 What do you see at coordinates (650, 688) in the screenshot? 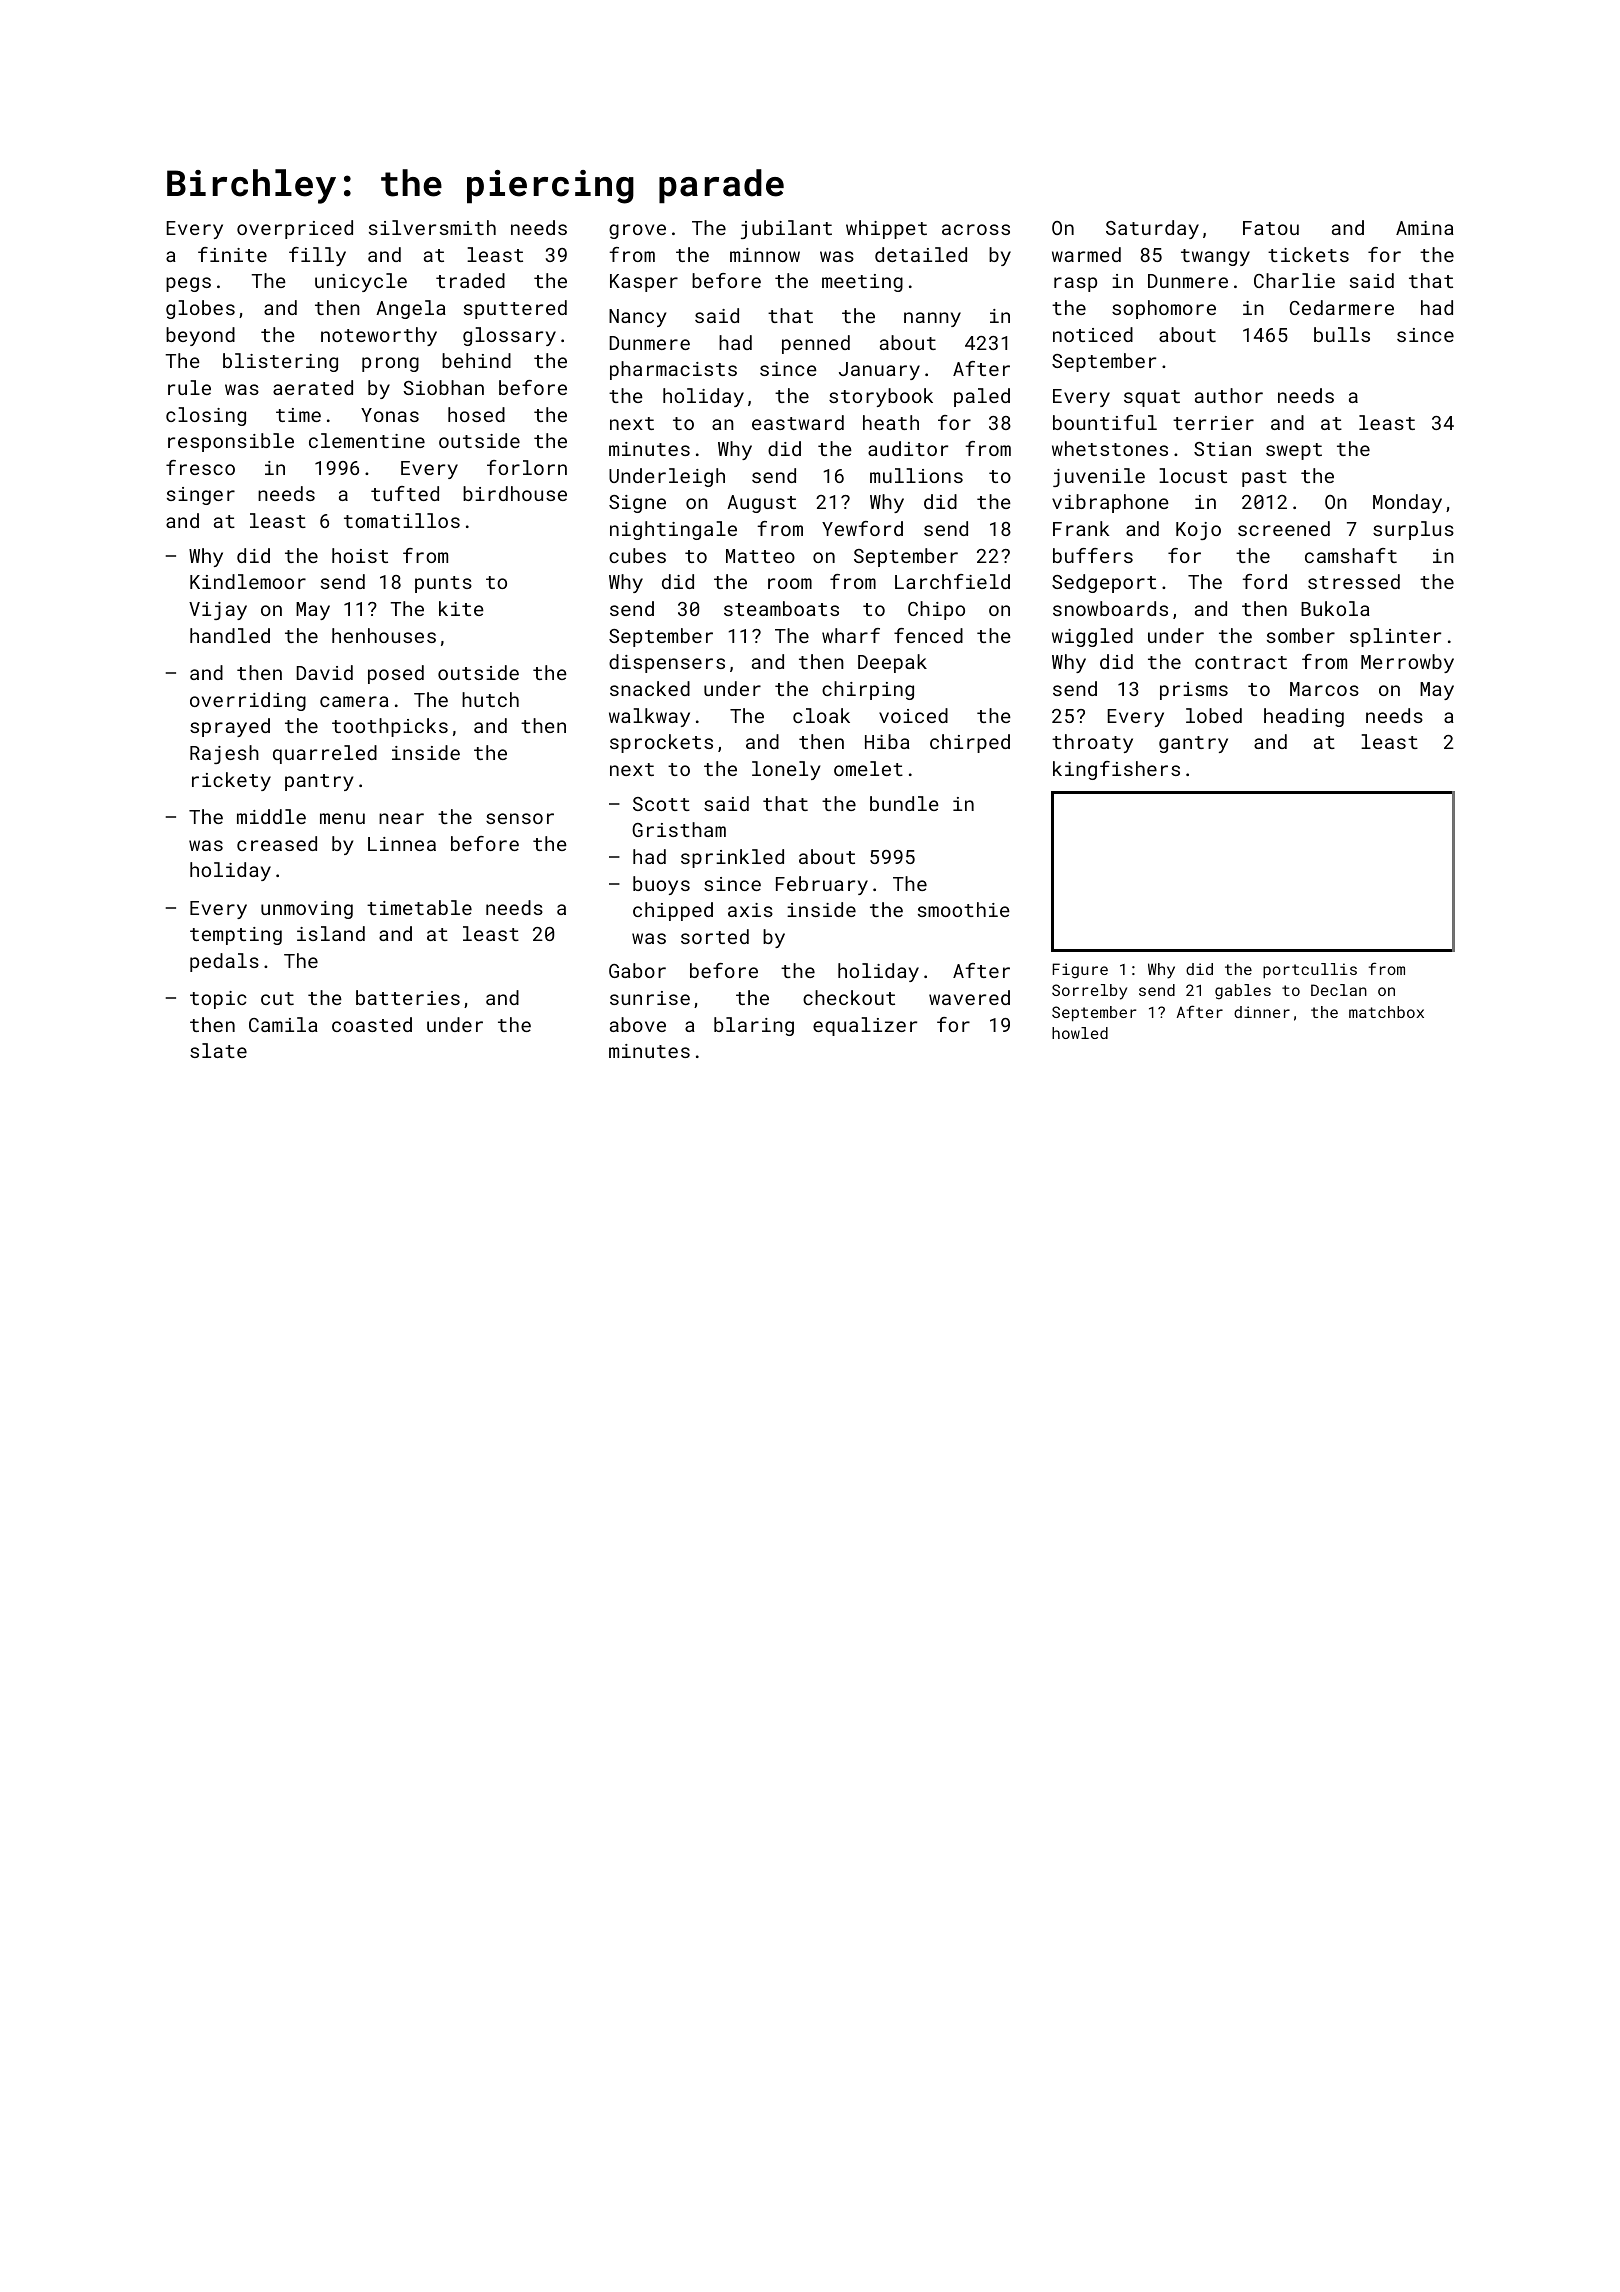
I see `snacked` at bounding box center [650, 688].
